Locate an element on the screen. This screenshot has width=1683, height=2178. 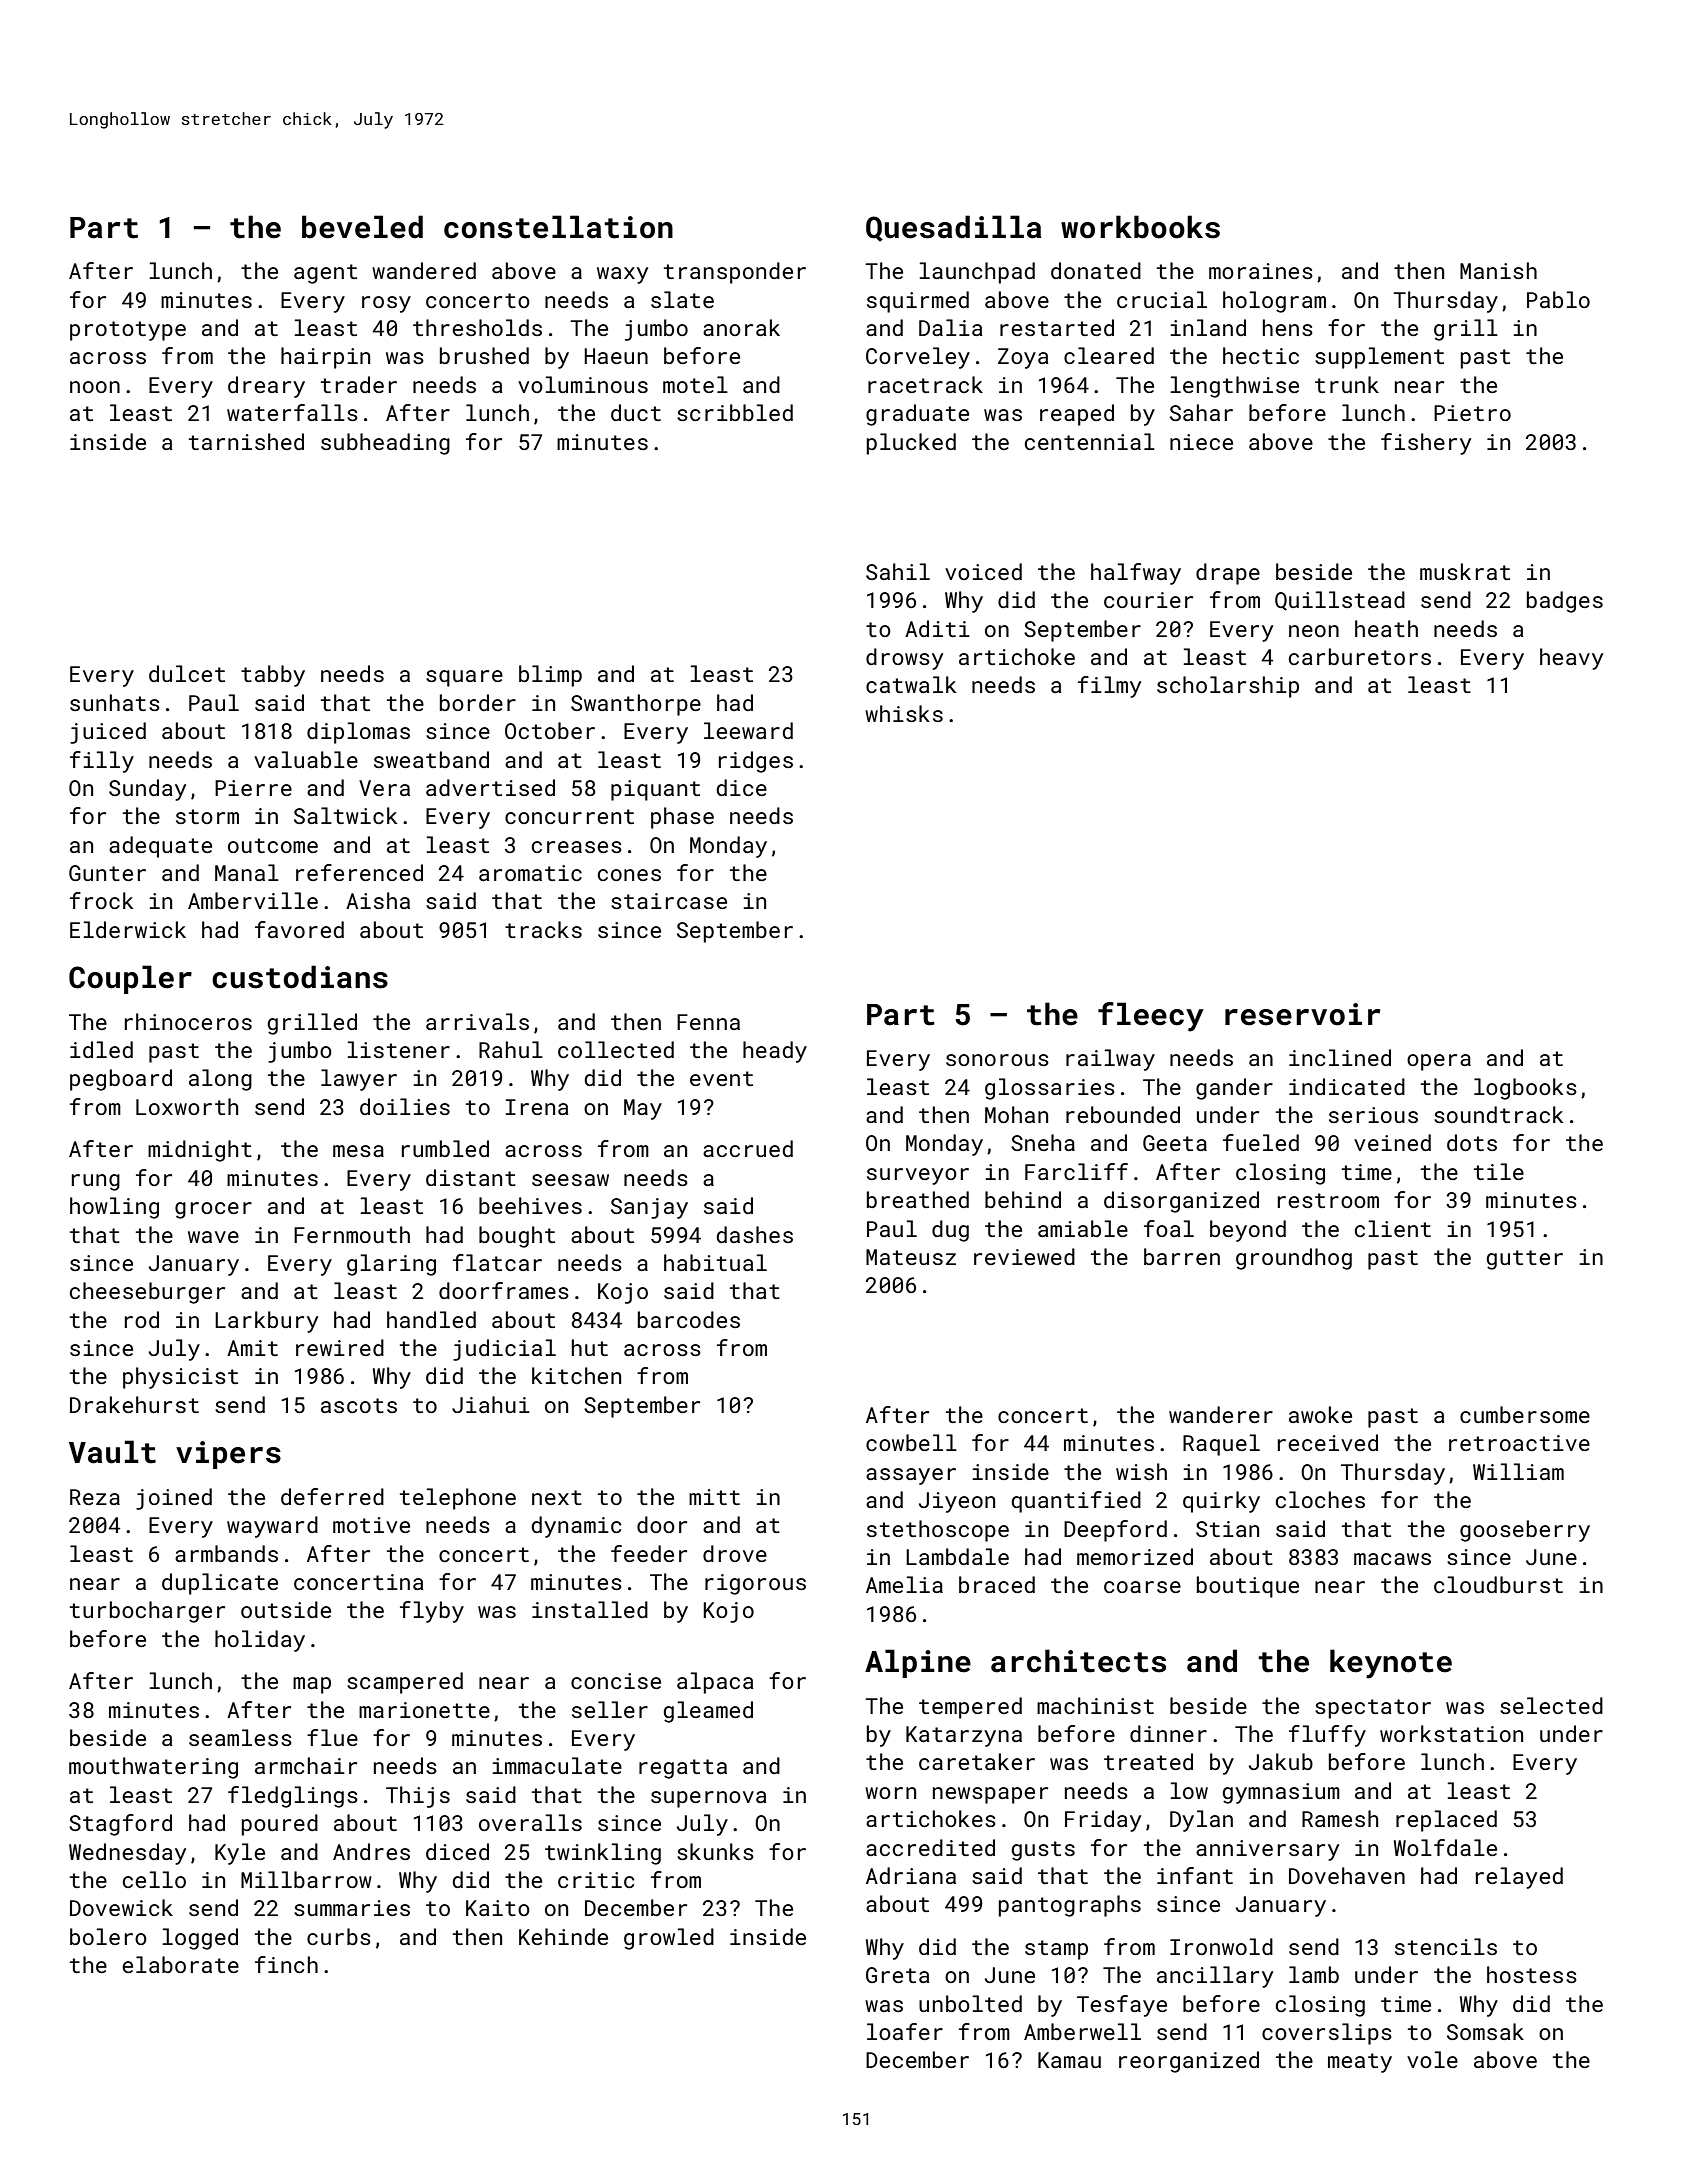
Fernmouth is located at coordinates (352, 1234).
